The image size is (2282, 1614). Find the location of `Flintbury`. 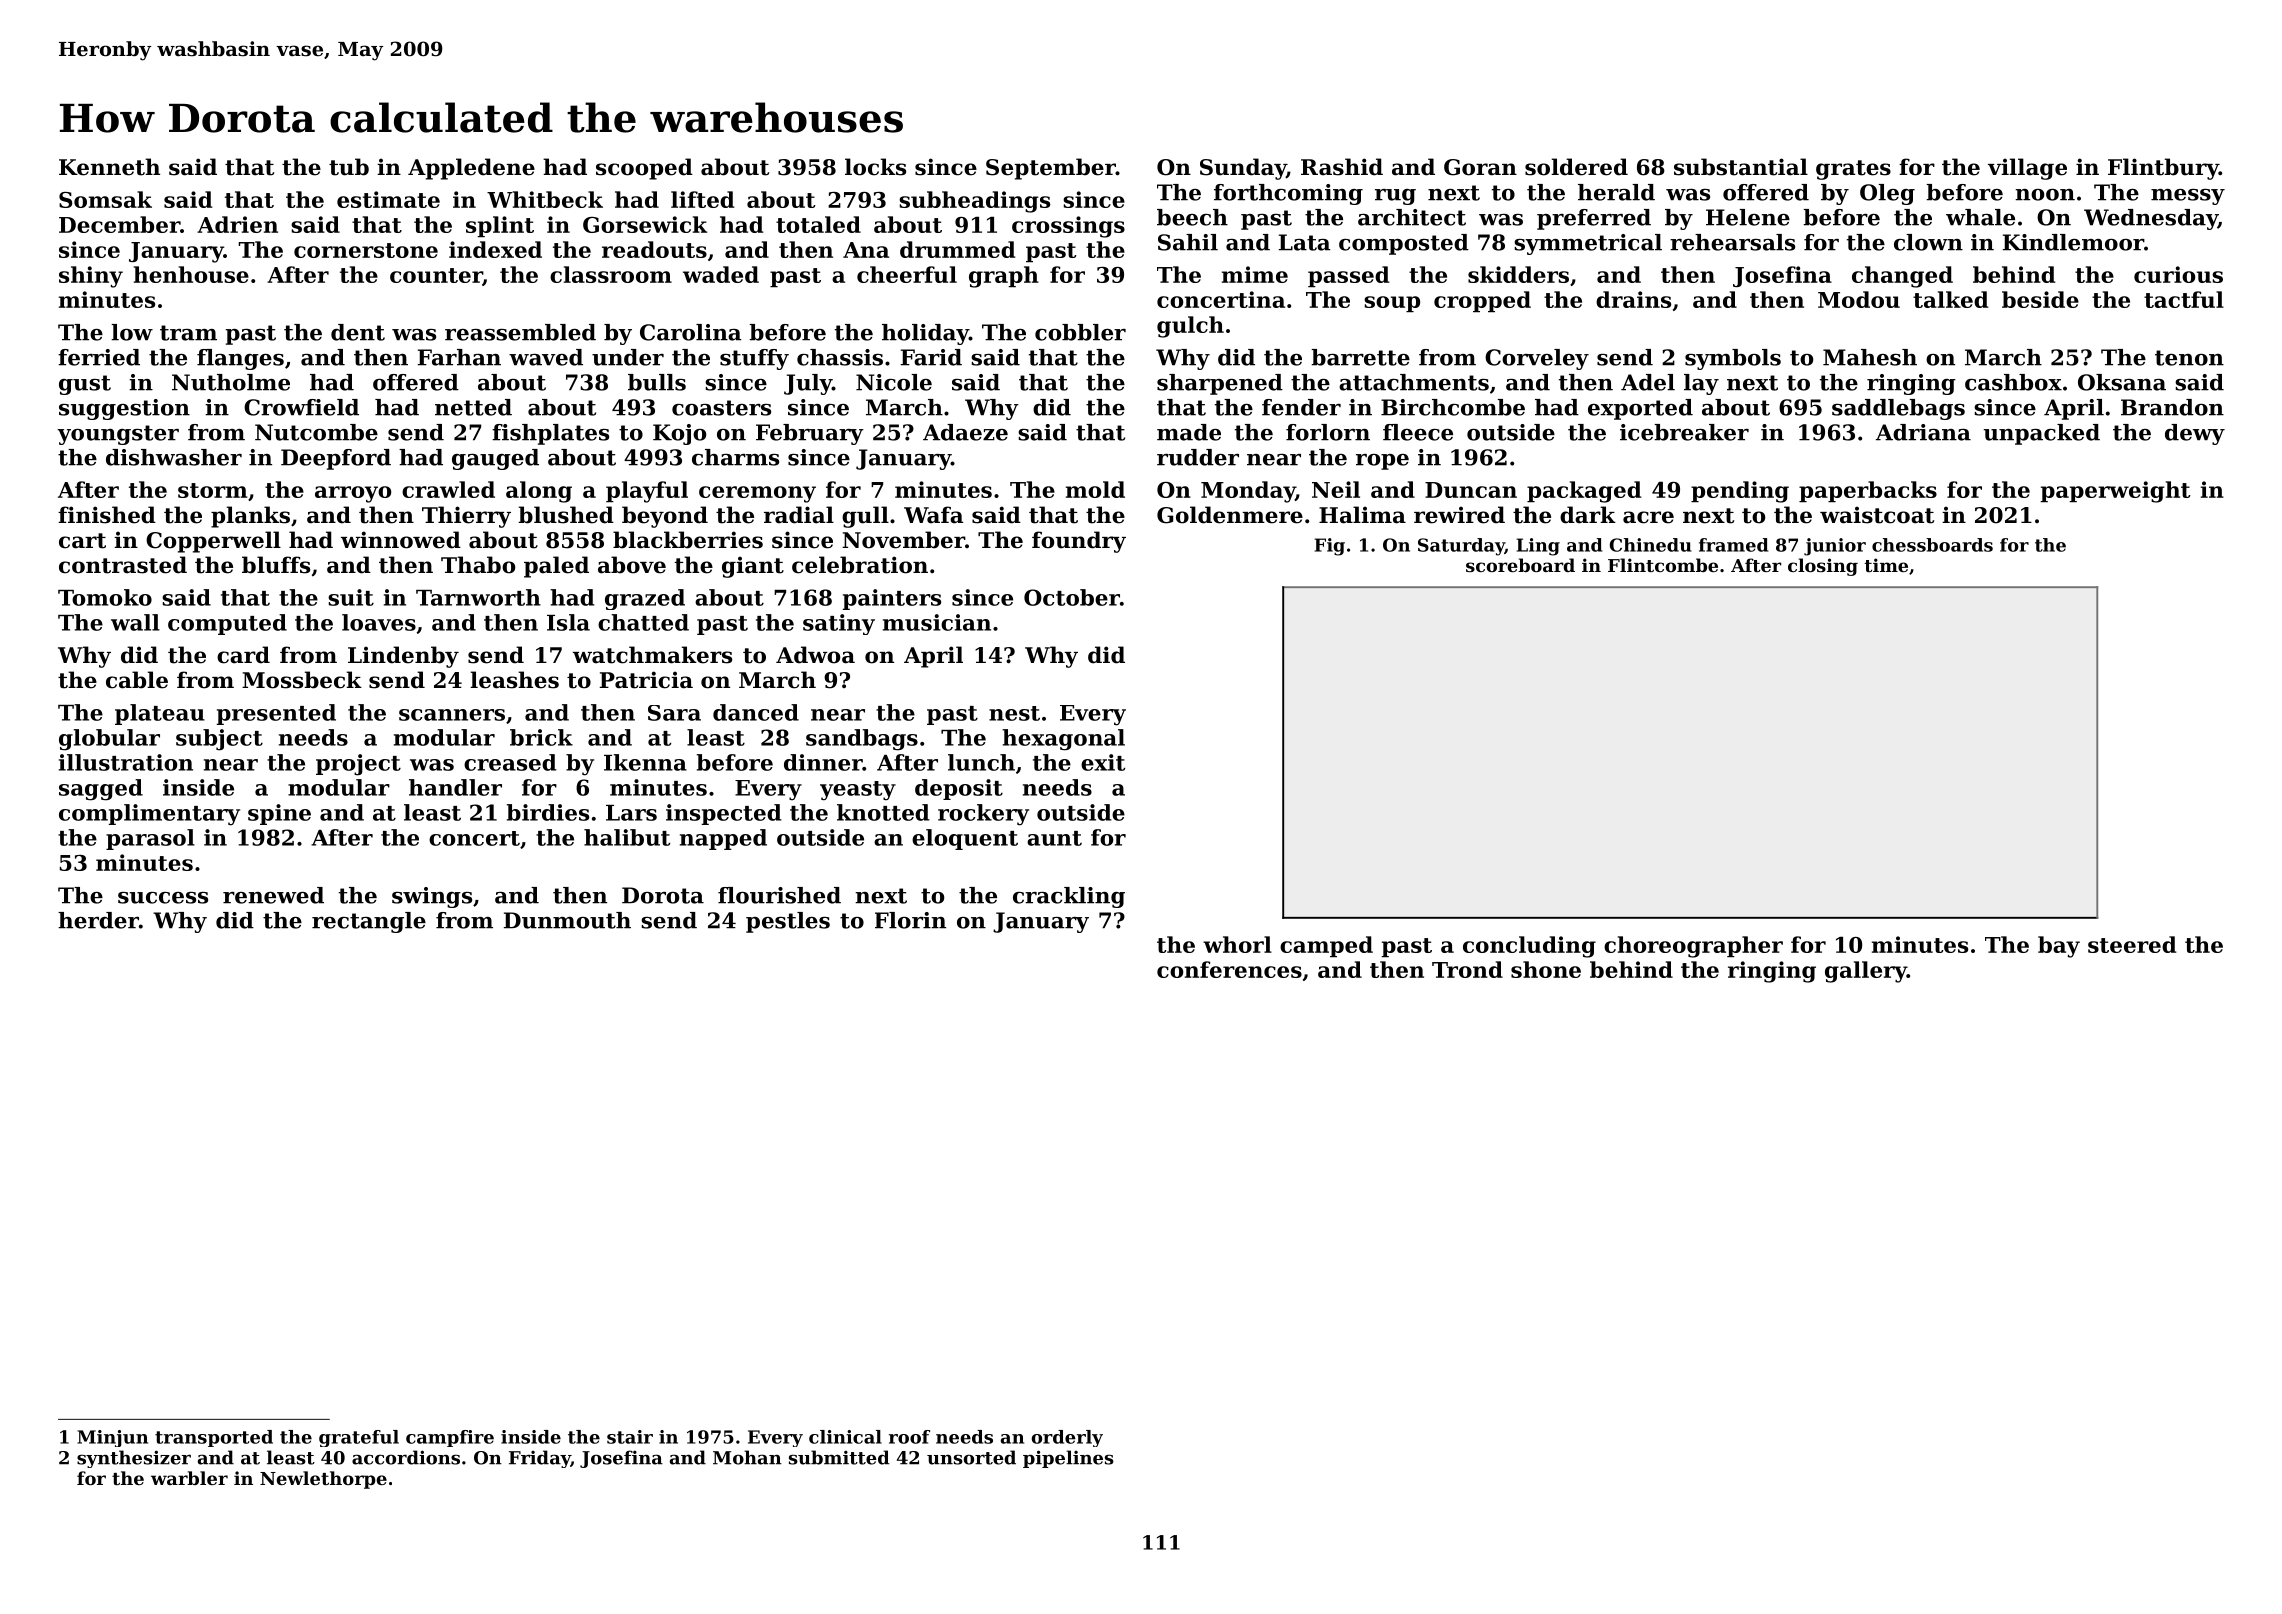

Flintbury is located at coordinates (2163, 169).
